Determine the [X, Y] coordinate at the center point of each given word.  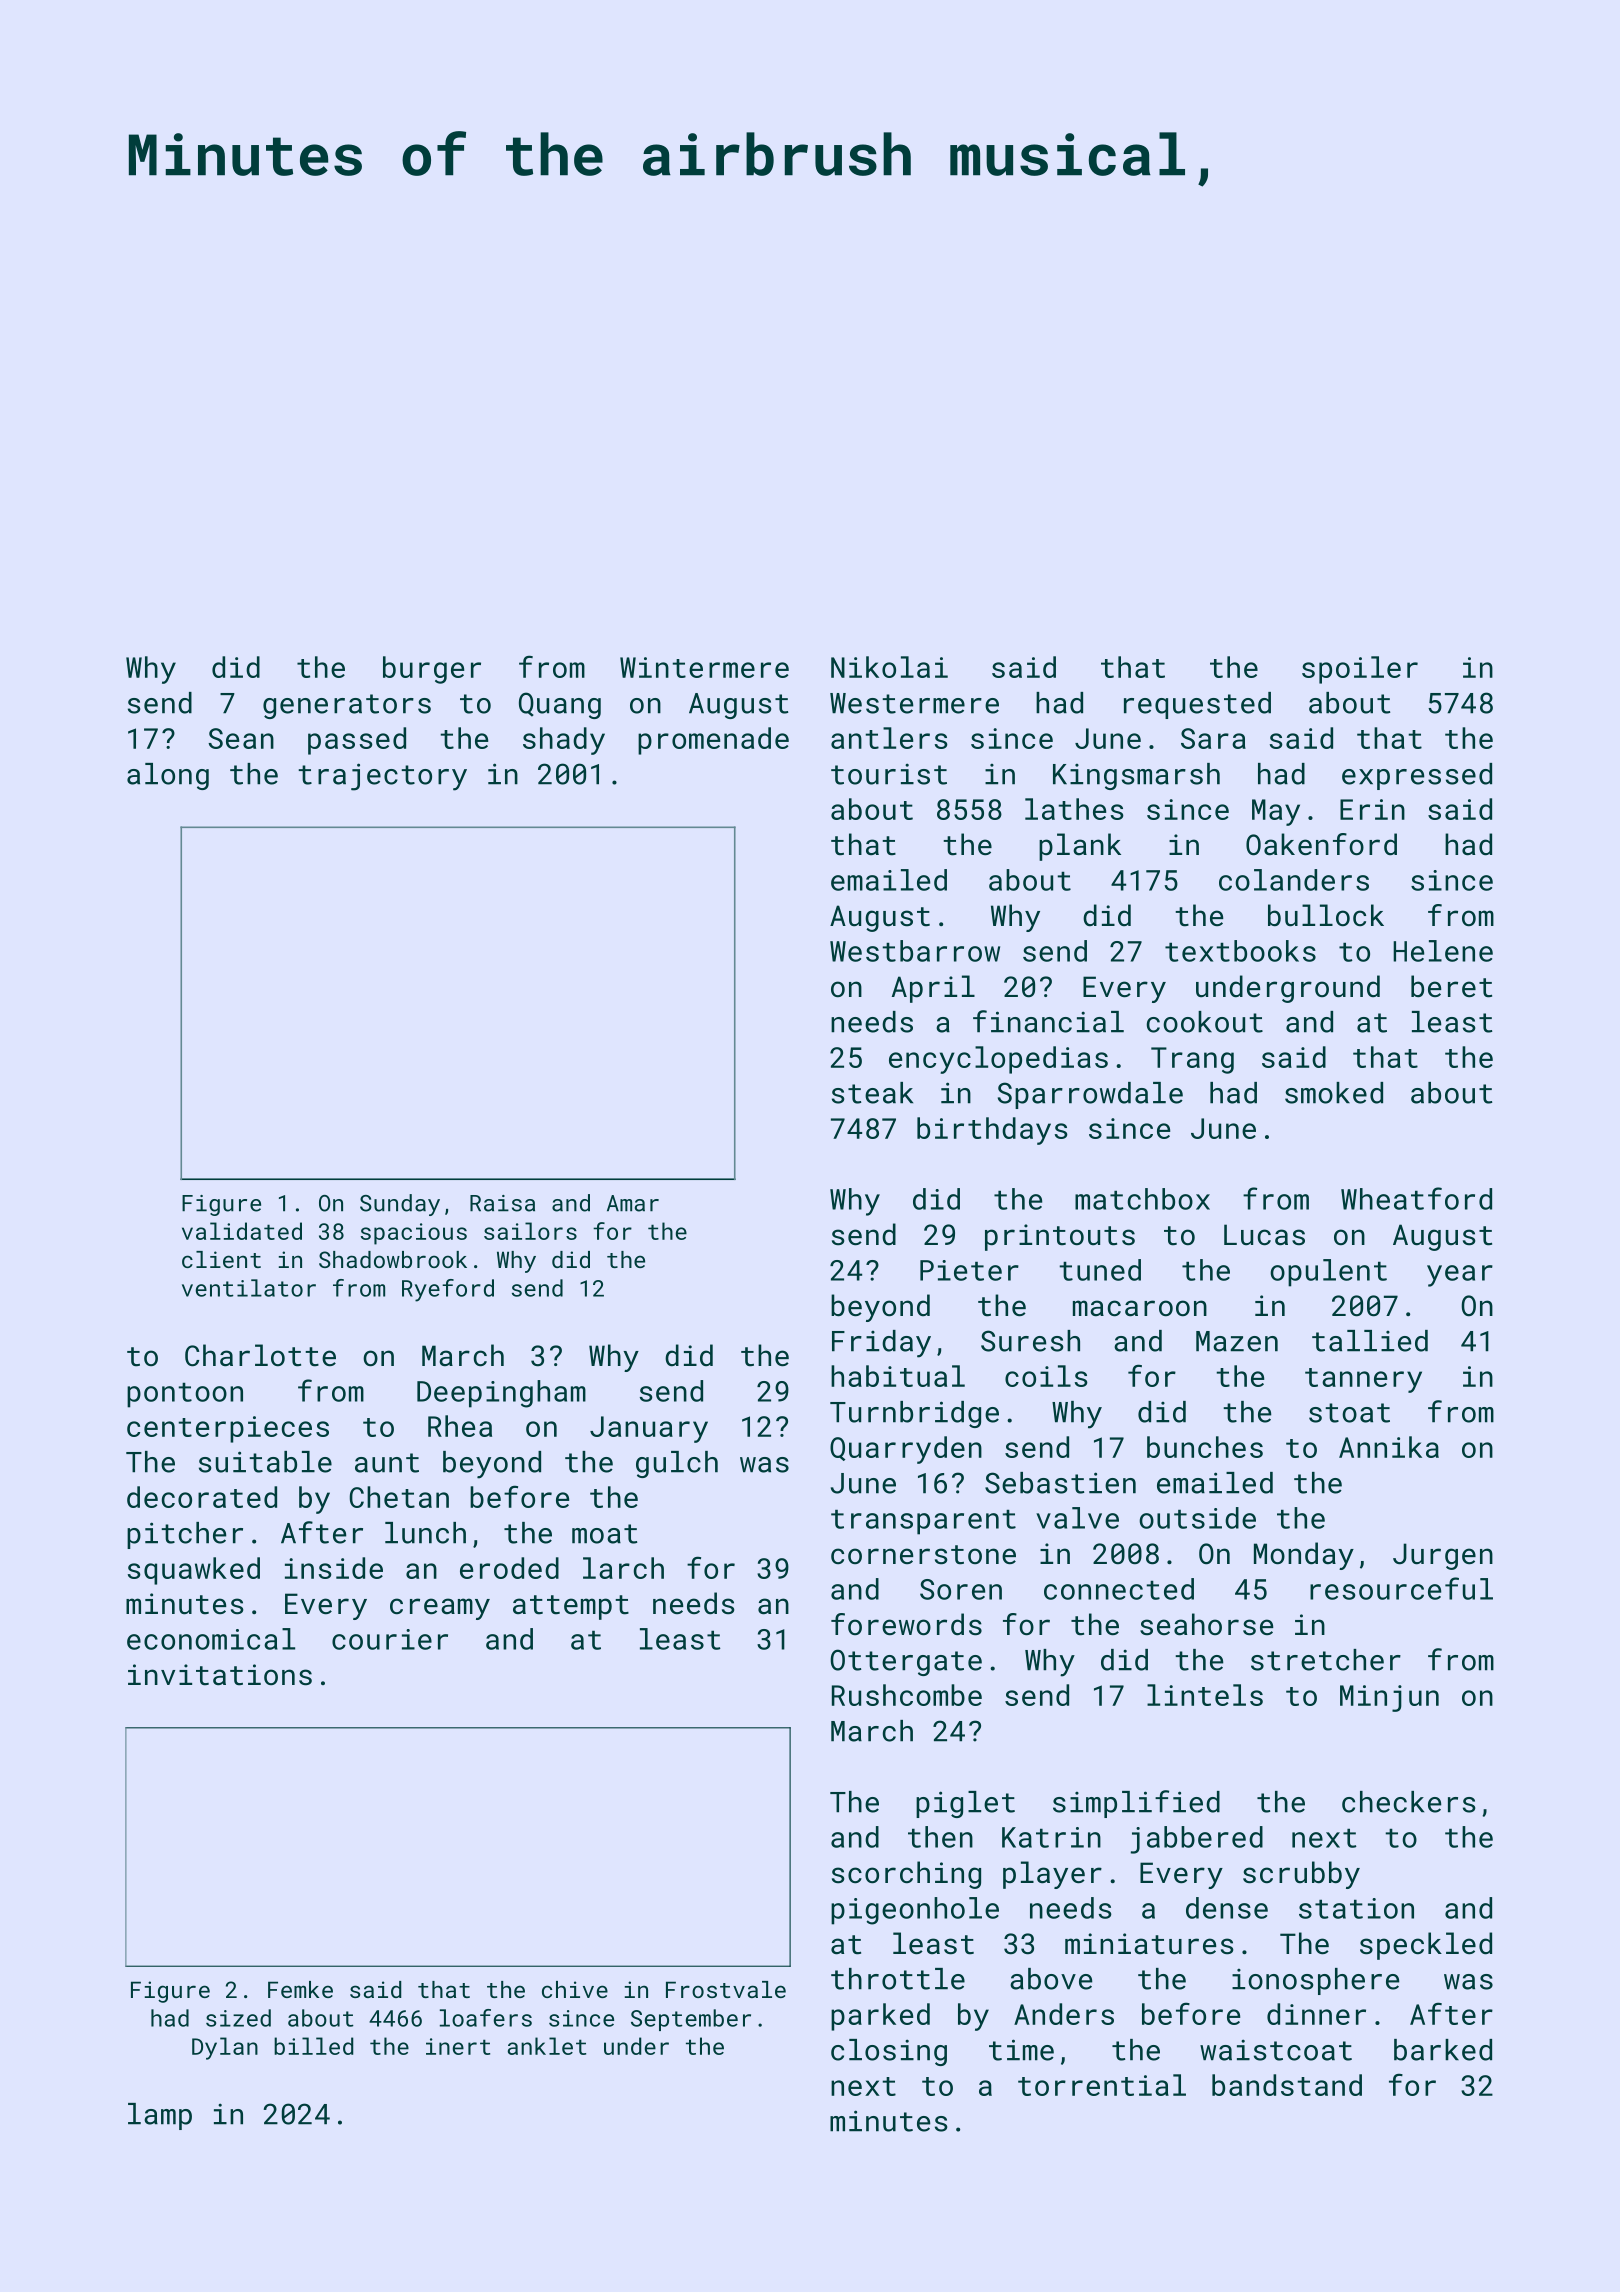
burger [432, 670]
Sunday [400, 1205]
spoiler [1360, 670]
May [1276, 812]
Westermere [914, 703]
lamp [160, 2116]
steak [872, 1093]
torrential [1102, 2085]
